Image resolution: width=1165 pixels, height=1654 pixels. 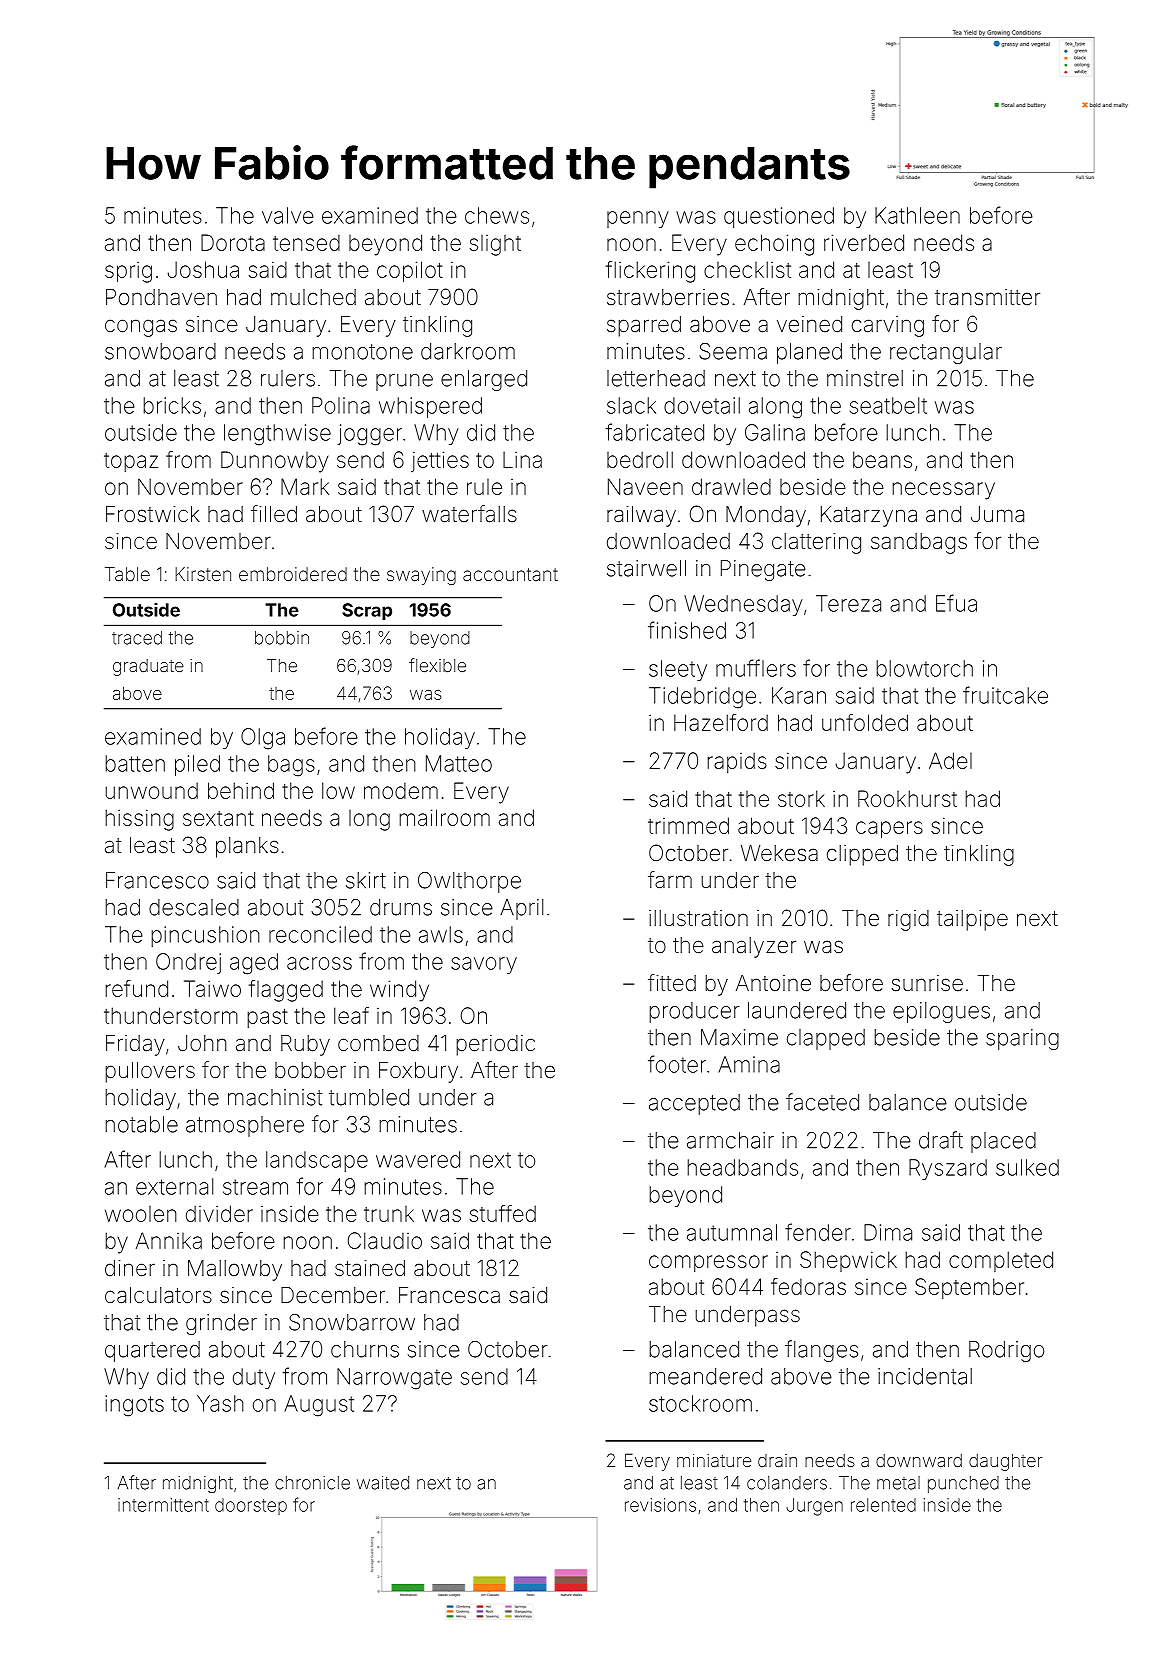 I want to click on jetties, so click(x=440, y=462).
